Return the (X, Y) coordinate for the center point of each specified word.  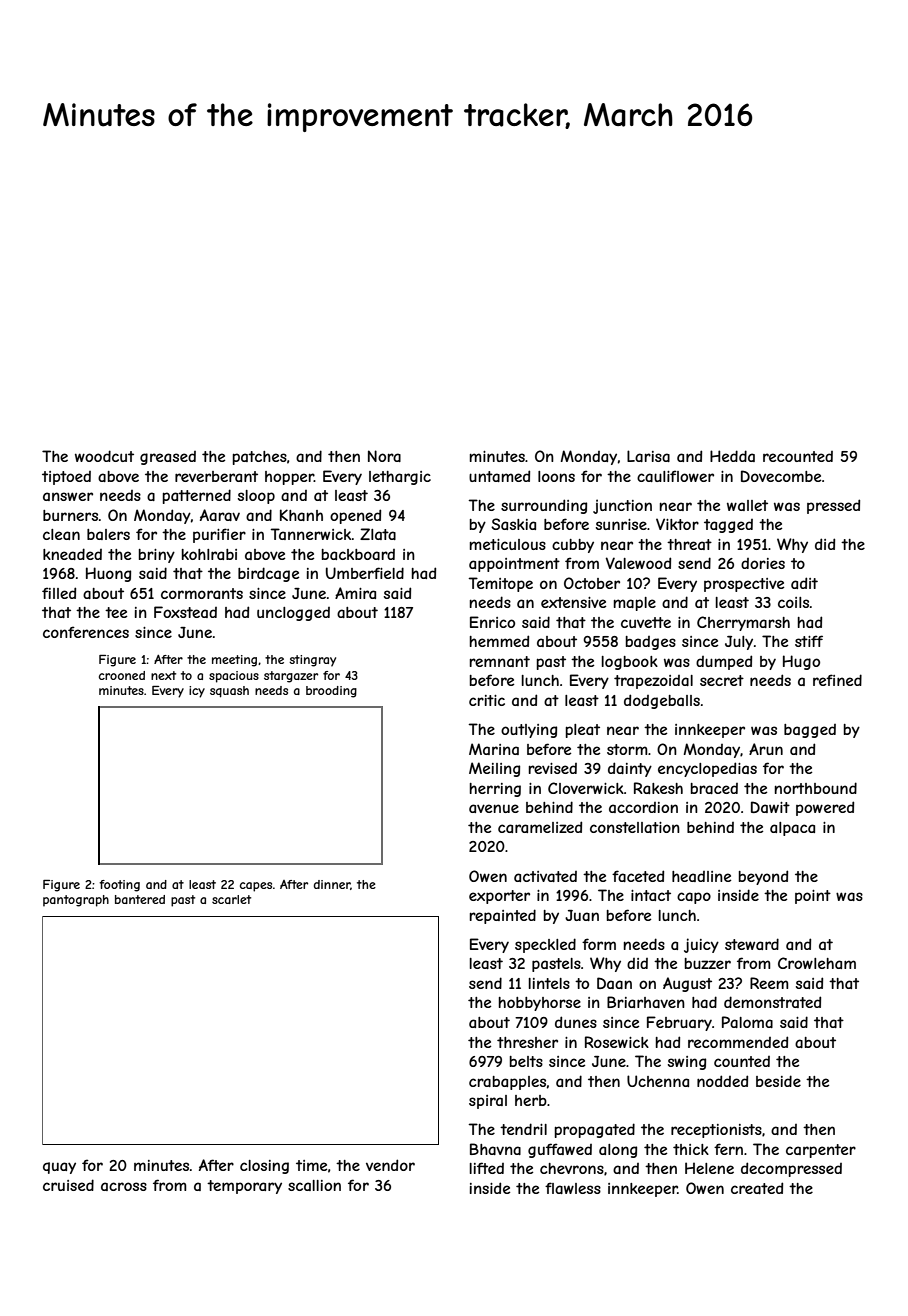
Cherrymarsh (743, 623)
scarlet (231, 899)
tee (116, 612)
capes (256, 887)
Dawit (770, 807)
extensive (573, 602)
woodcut (104, 456)
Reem (769, 983)
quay (59, 1168)
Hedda (732, 456)
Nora (384, 456)
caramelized (540, 827)
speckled (545, 945)
